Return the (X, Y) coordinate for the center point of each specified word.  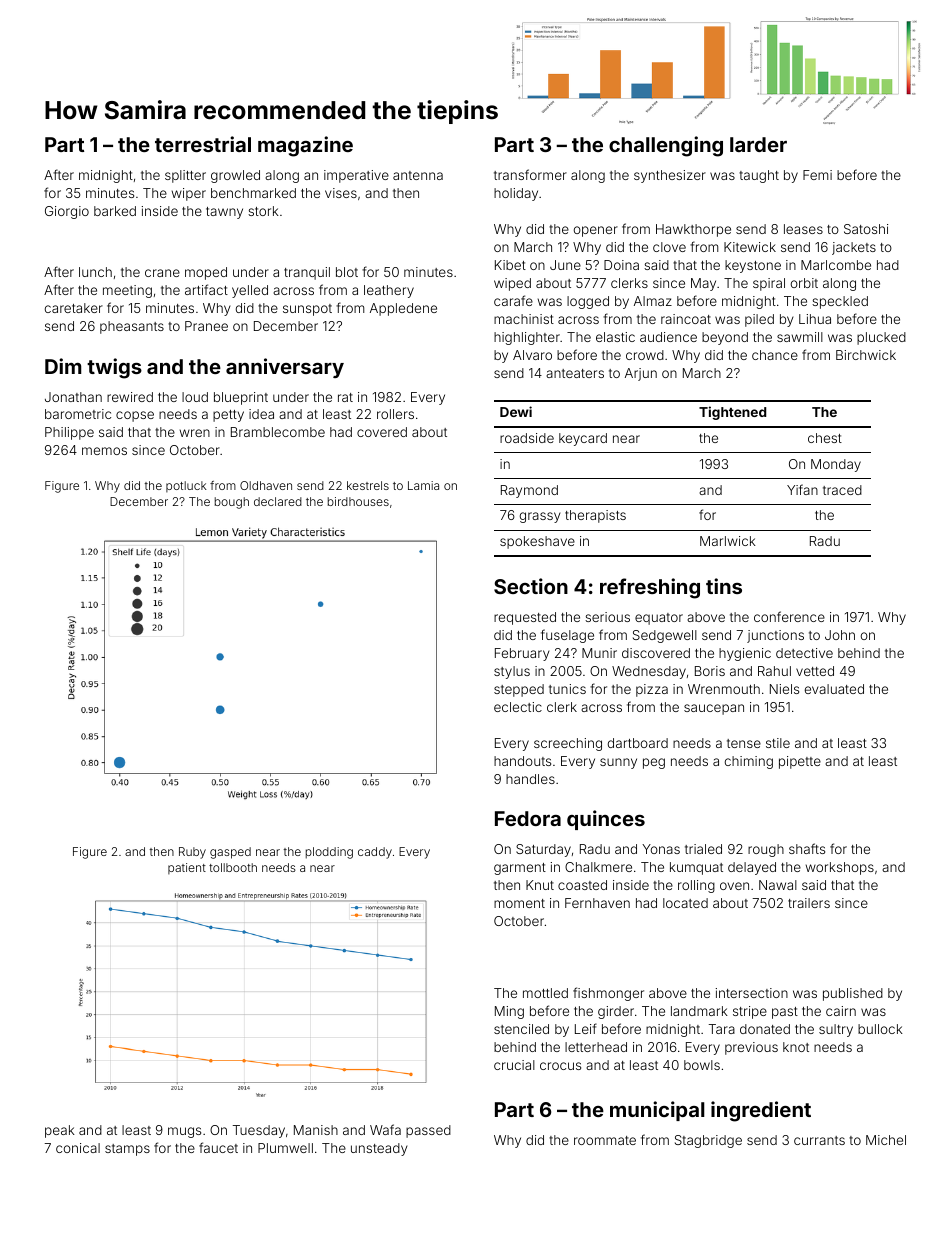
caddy (375, 853)
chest (825, 438)
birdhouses (358, 501)
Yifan (802, 489)
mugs (184, 1132)
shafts (807, 848)
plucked (881, 338)
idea (261, 414)
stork (263, 211)
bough (232, 503)
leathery (389, 291)
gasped (230, 853)
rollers (395, 414)
